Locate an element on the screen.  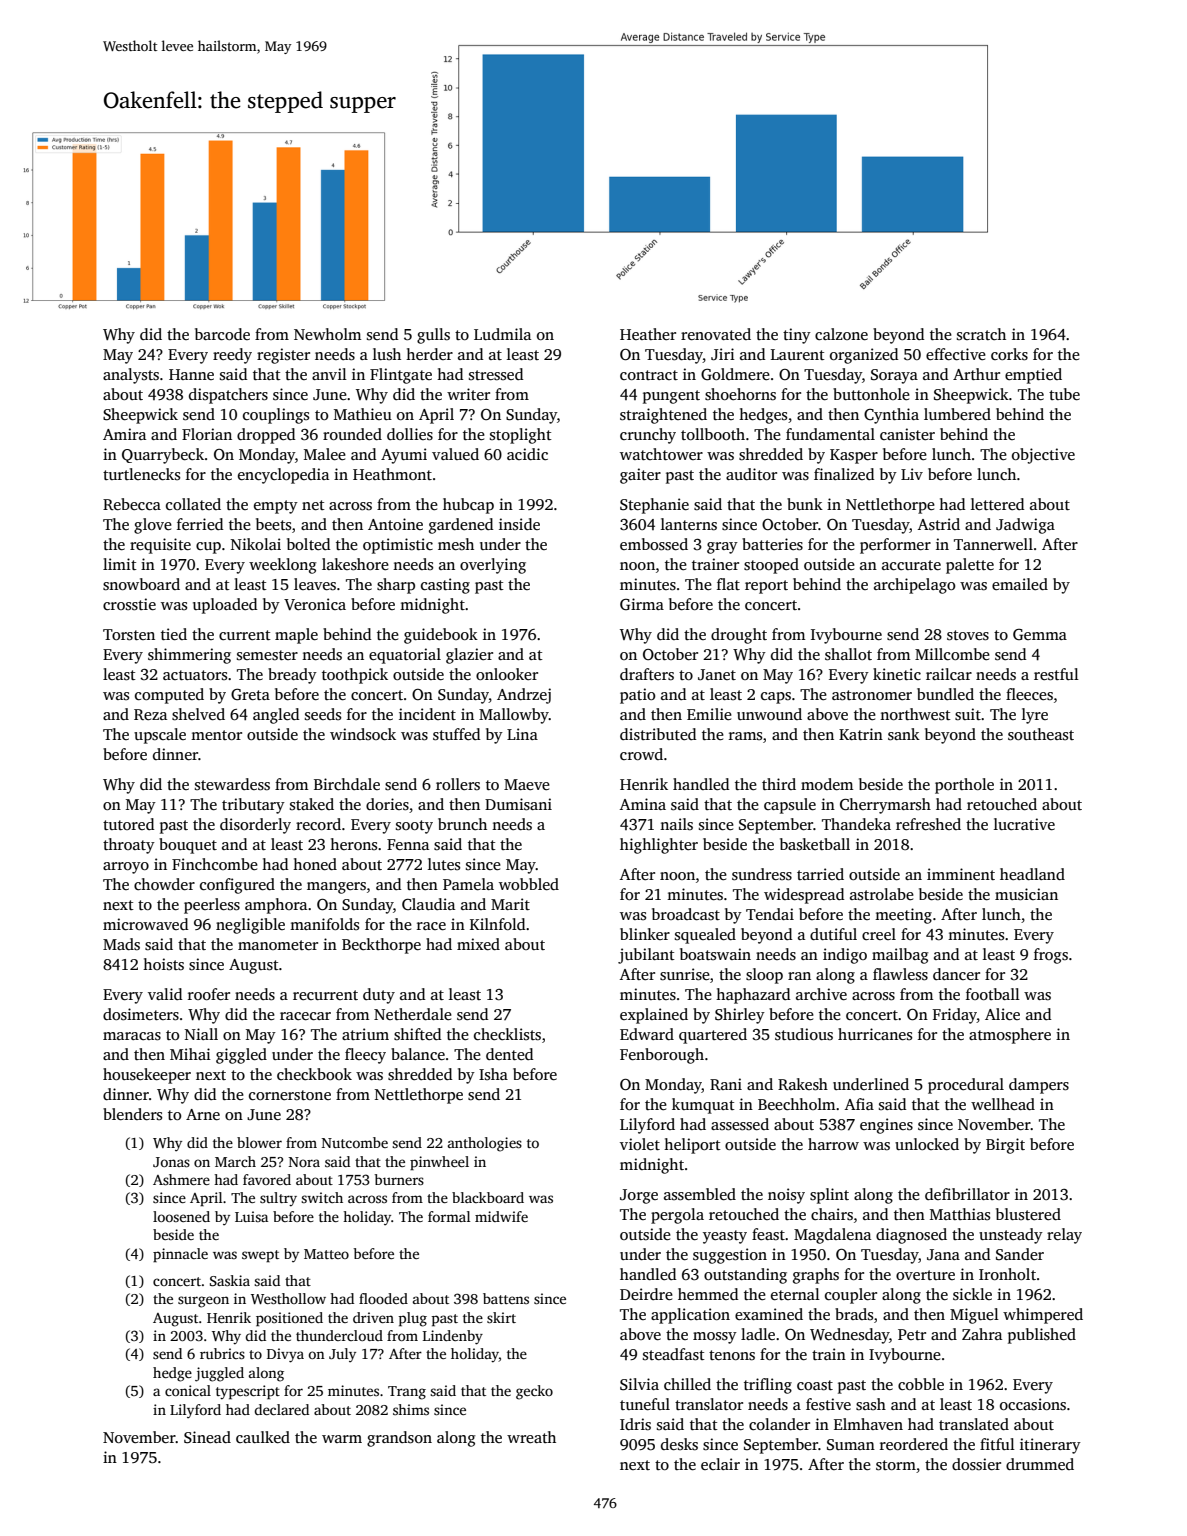
Astrid is located at coordinates (939, 524).
